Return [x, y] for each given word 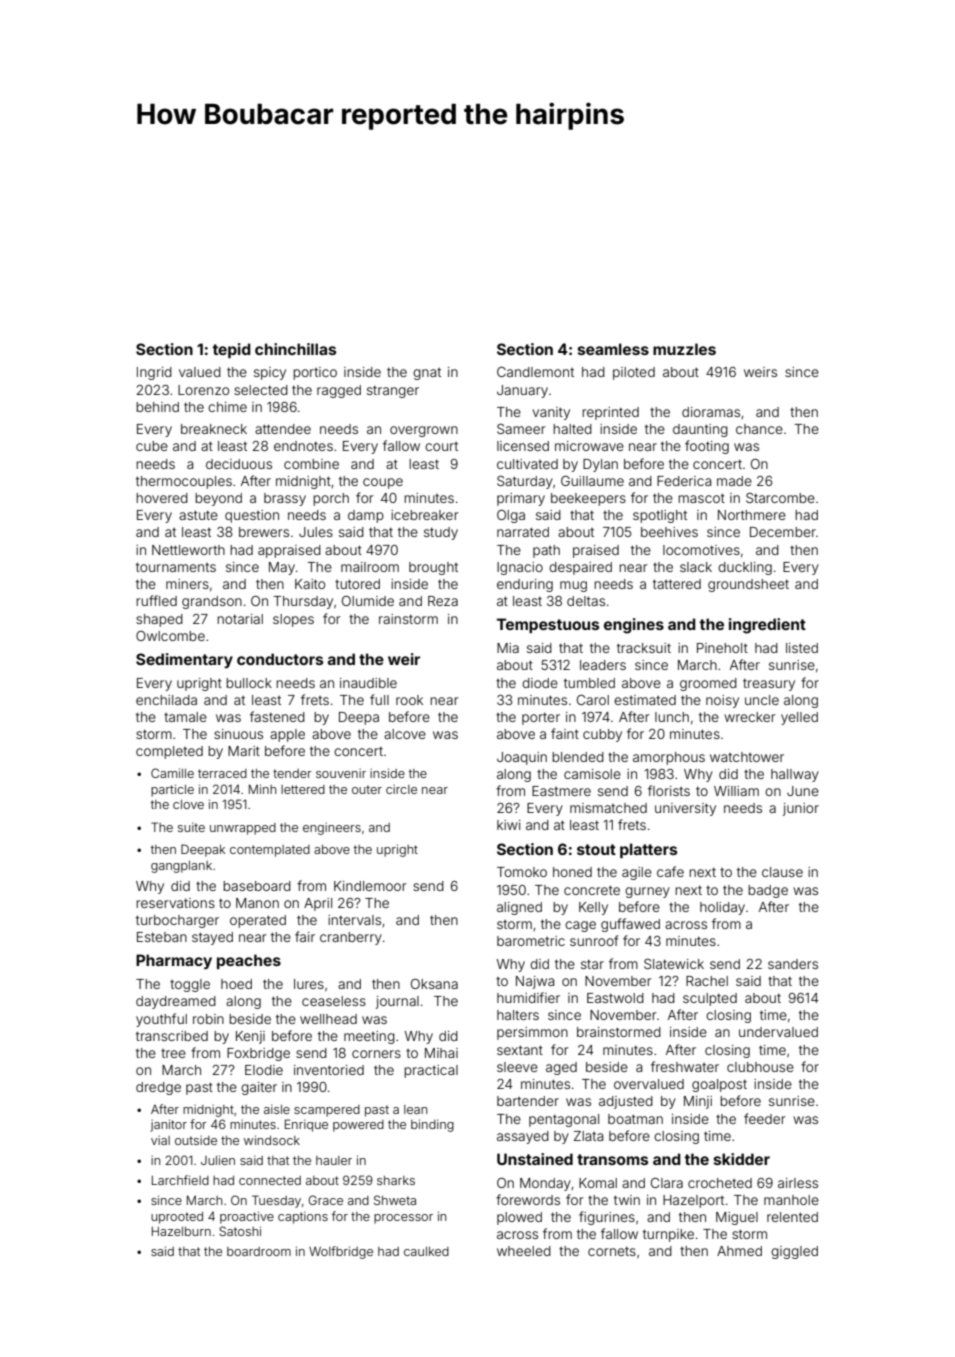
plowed [519, 1218]
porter [541, 718]
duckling [745, 568]
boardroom [259, 1251]
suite [191, 827]
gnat [427, 374]
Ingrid [154, 373]
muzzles [684, 349]
